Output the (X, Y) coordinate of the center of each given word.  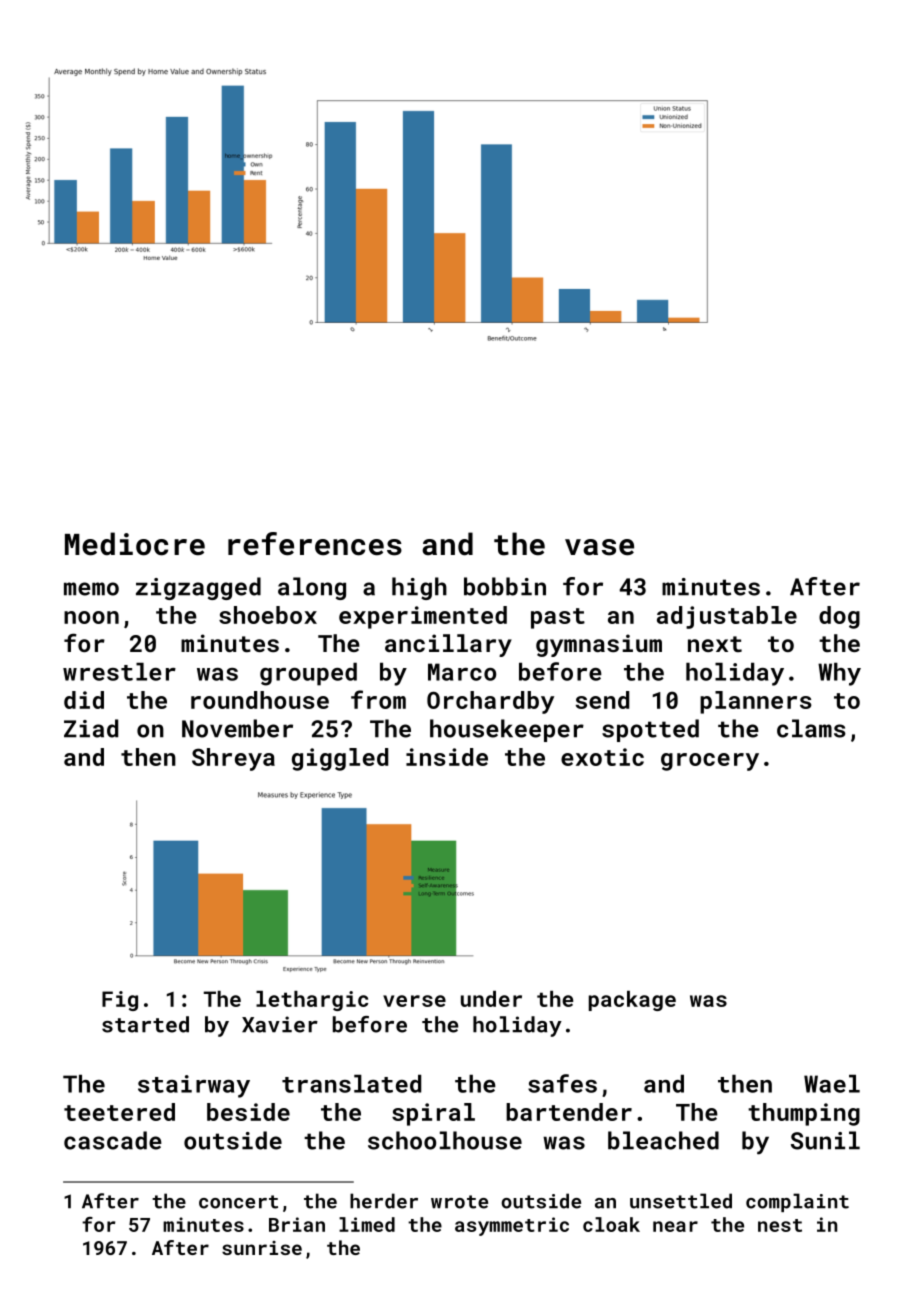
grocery (710, 762)
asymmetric (512, 1226)
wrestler (119, 672)
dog (839, 617)
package (632, 1001)
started (145, 1024)
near (675, 1226)
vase (599, 547)
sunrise (262, 1248)
